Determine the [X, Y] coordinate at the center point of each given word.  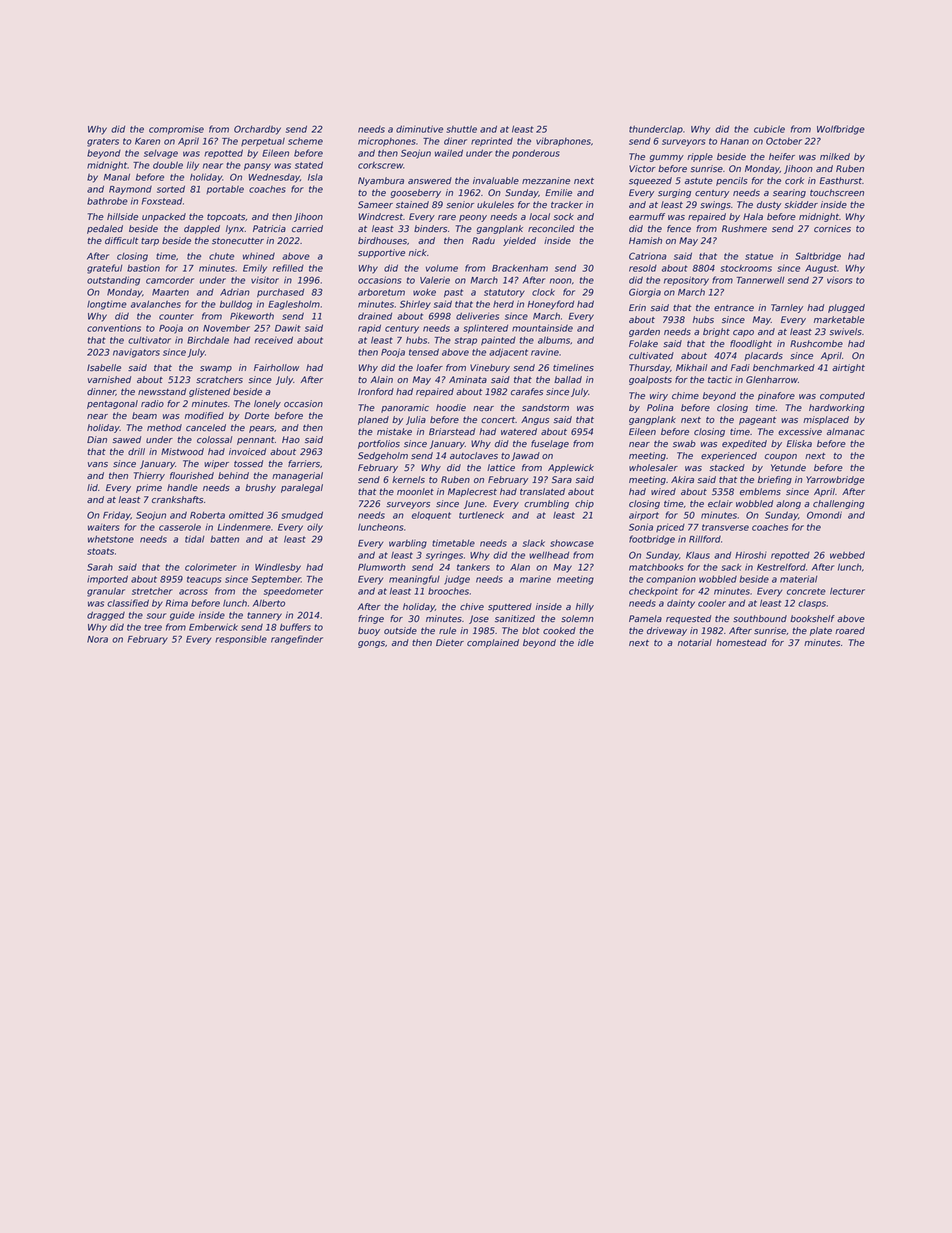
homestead [741, 643]
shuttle [461, 129]
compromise [176, 129]
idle [586, 642]
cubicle [769, 129]
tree [153, 627]
